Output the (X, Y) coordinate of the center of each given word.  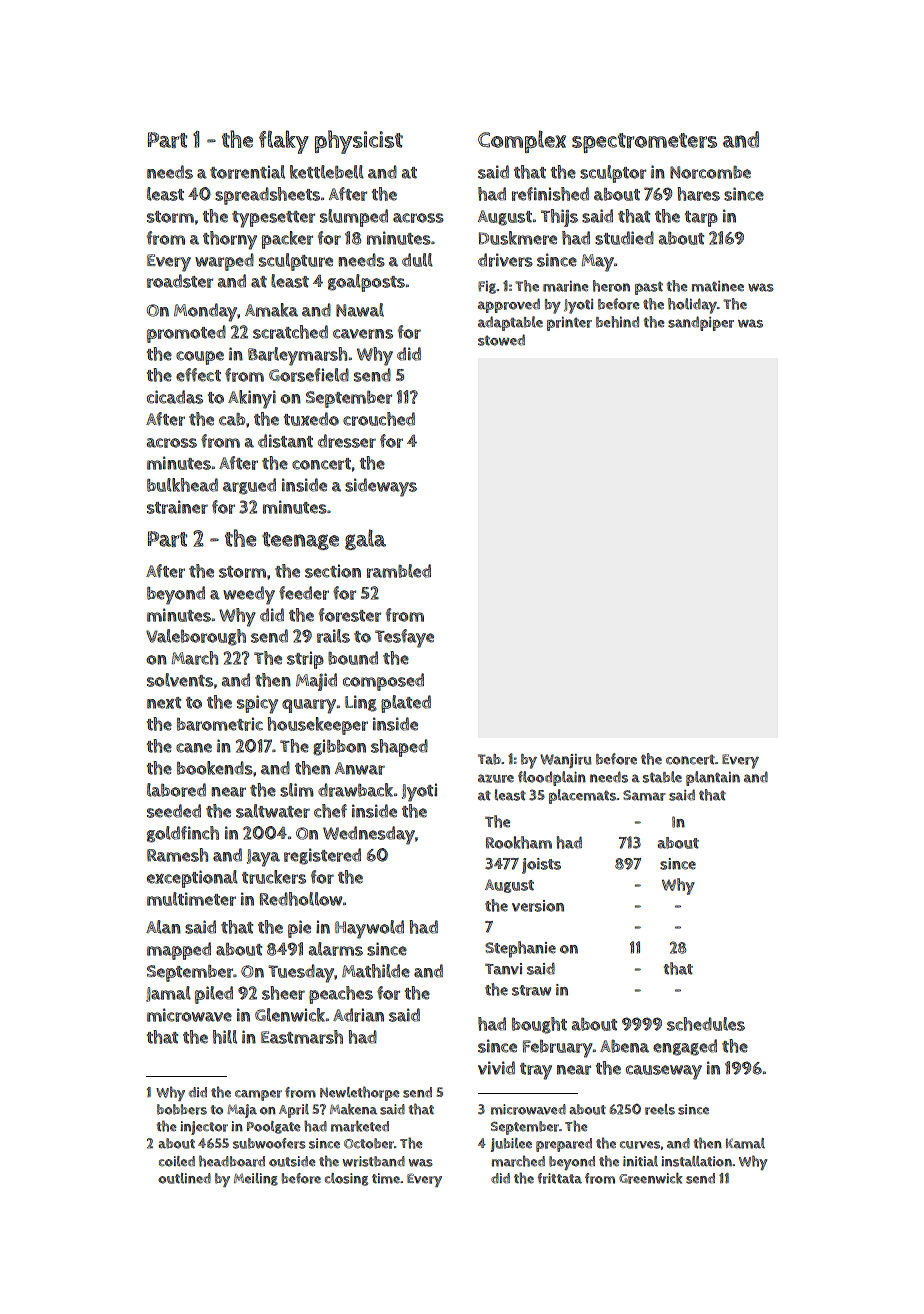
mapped (179, 951)
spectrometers (644, 143)
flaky (284, 142)
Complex (522, 142)
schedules (706, 1024)
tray (536, 1071)
